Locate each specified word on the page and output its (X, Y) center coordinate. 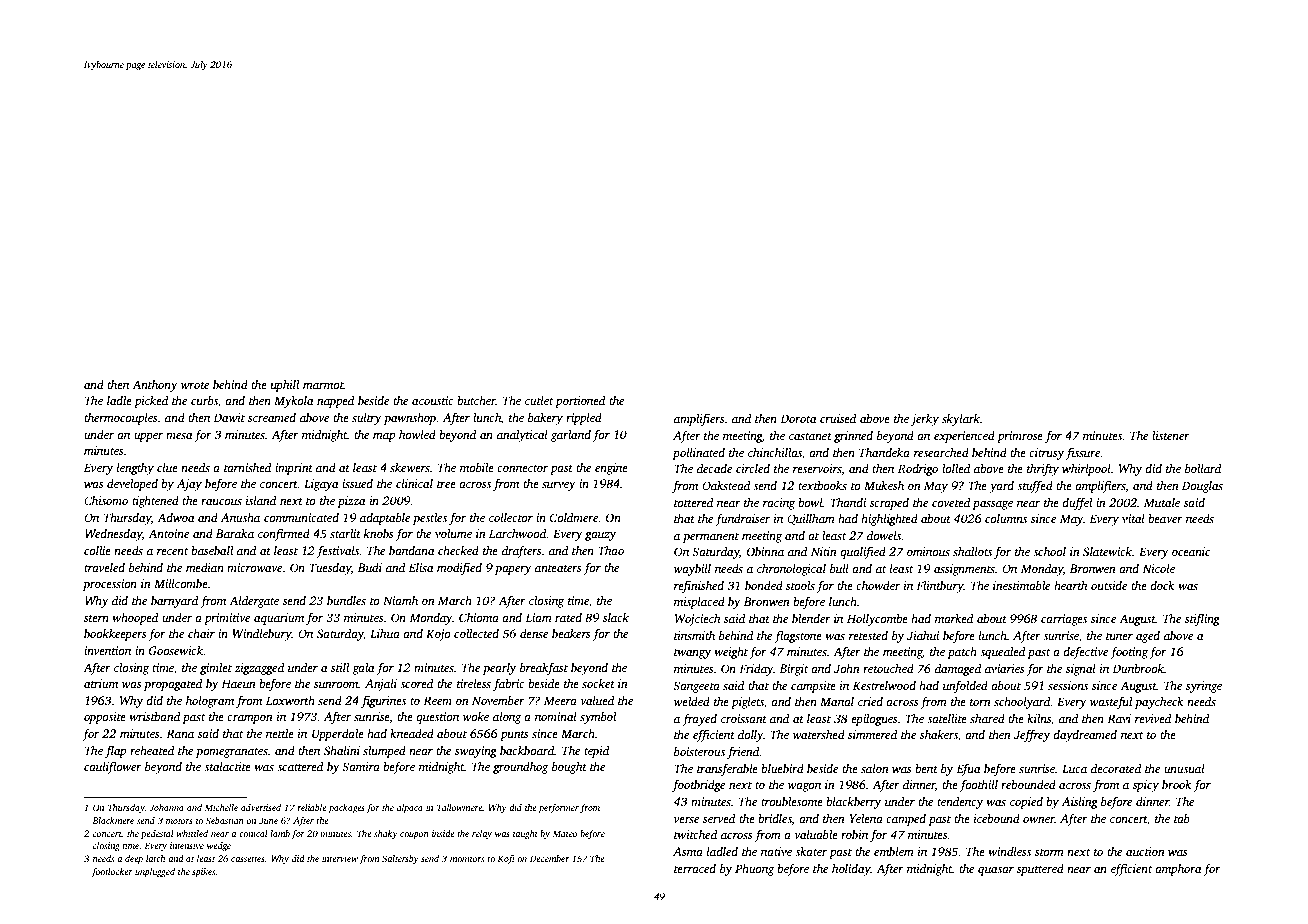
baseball (212, 550)
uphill (285, 386)
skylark (961, 420)
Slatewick (1107, 551)
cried (870, 701)
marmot (323, 385)
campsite (813, 687)
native (776, 851)
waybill (692, 570)
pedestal (157, 834)
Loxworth (290, 700)
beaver (1165, 518)
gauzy (600, 536)
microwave (254, 567)
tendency (960, 803)
